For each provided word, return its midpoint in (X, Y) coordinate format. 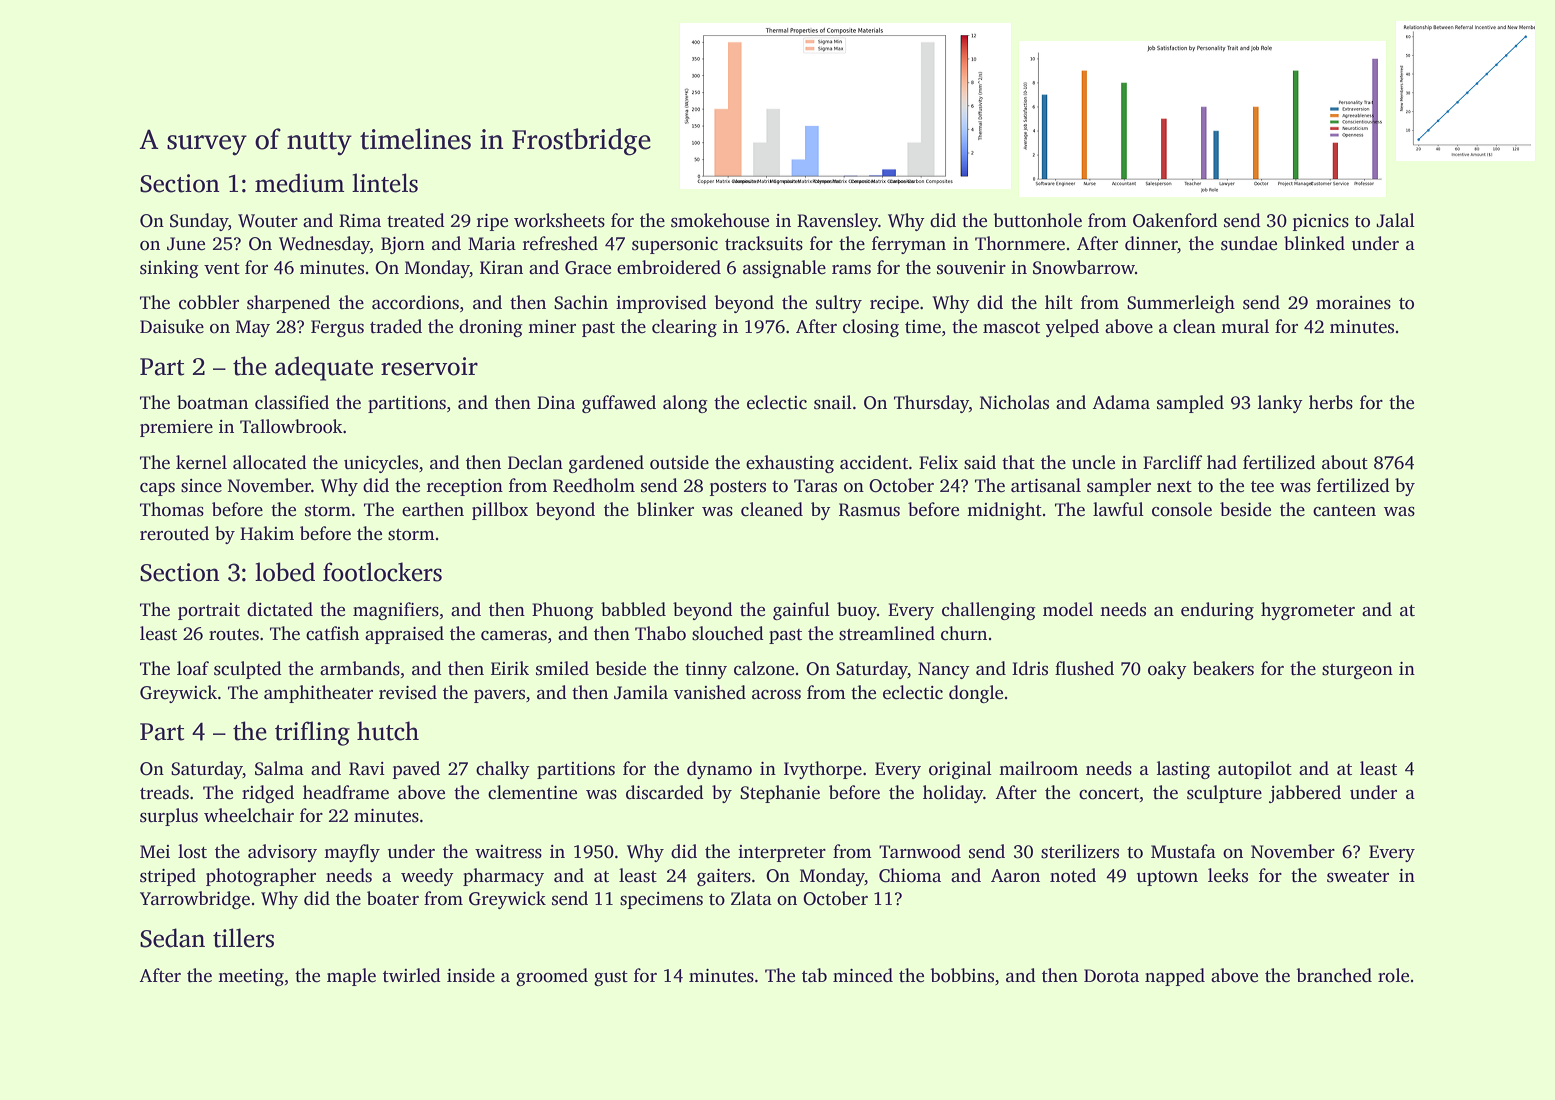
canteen (1344, 511)
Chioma (910, 875)
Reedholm (594, 485)
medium (300, 183)
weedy (427, 877)
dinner (1151, 244)
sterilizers (1080, 851)
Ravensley (837, 222)
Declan (535, 462)
